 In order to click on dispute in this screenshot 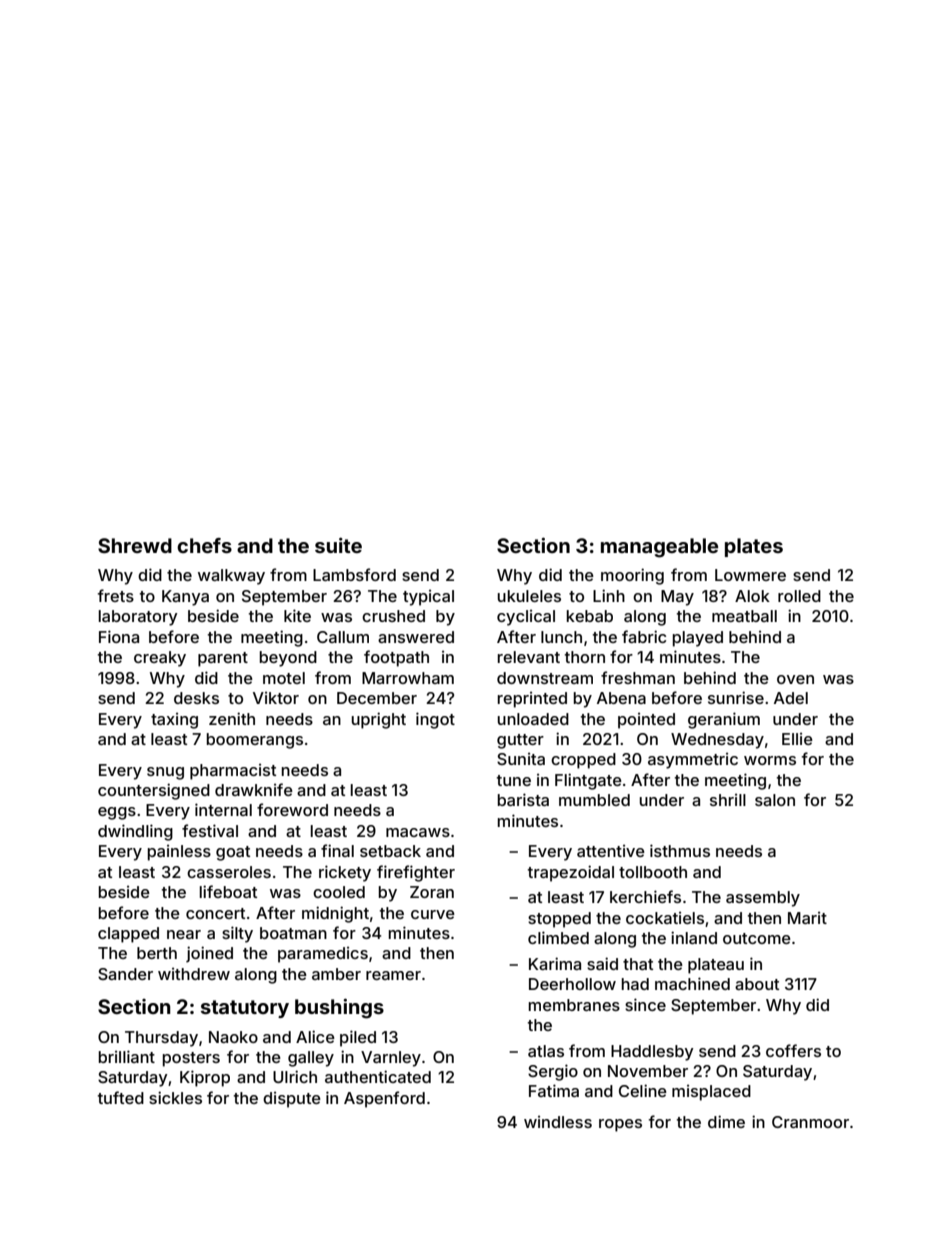, I will do `click(292, 1100)`.
